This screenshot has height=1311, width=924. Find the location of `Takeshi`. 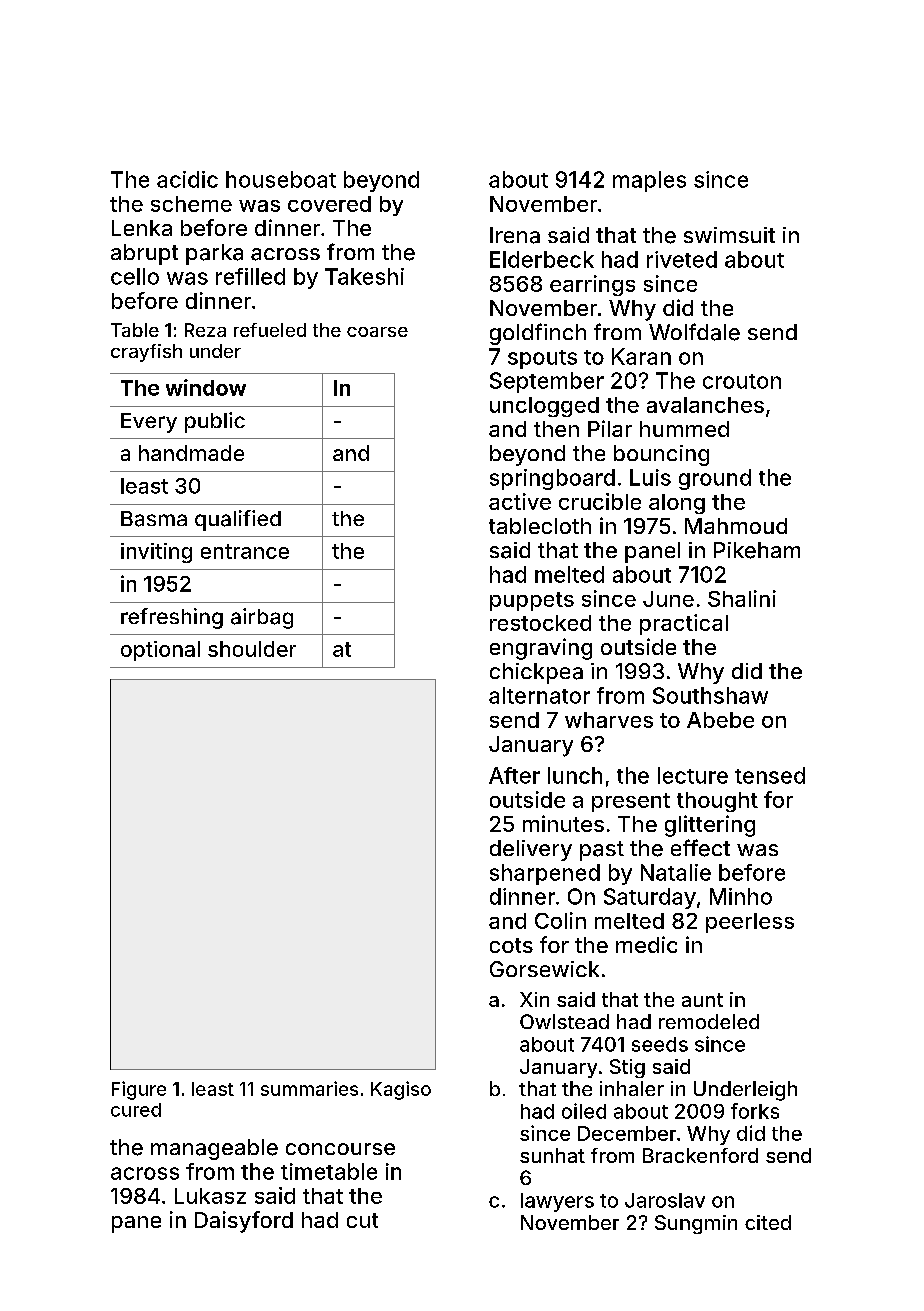

Takeshi is located at coordinates (364, 276).
